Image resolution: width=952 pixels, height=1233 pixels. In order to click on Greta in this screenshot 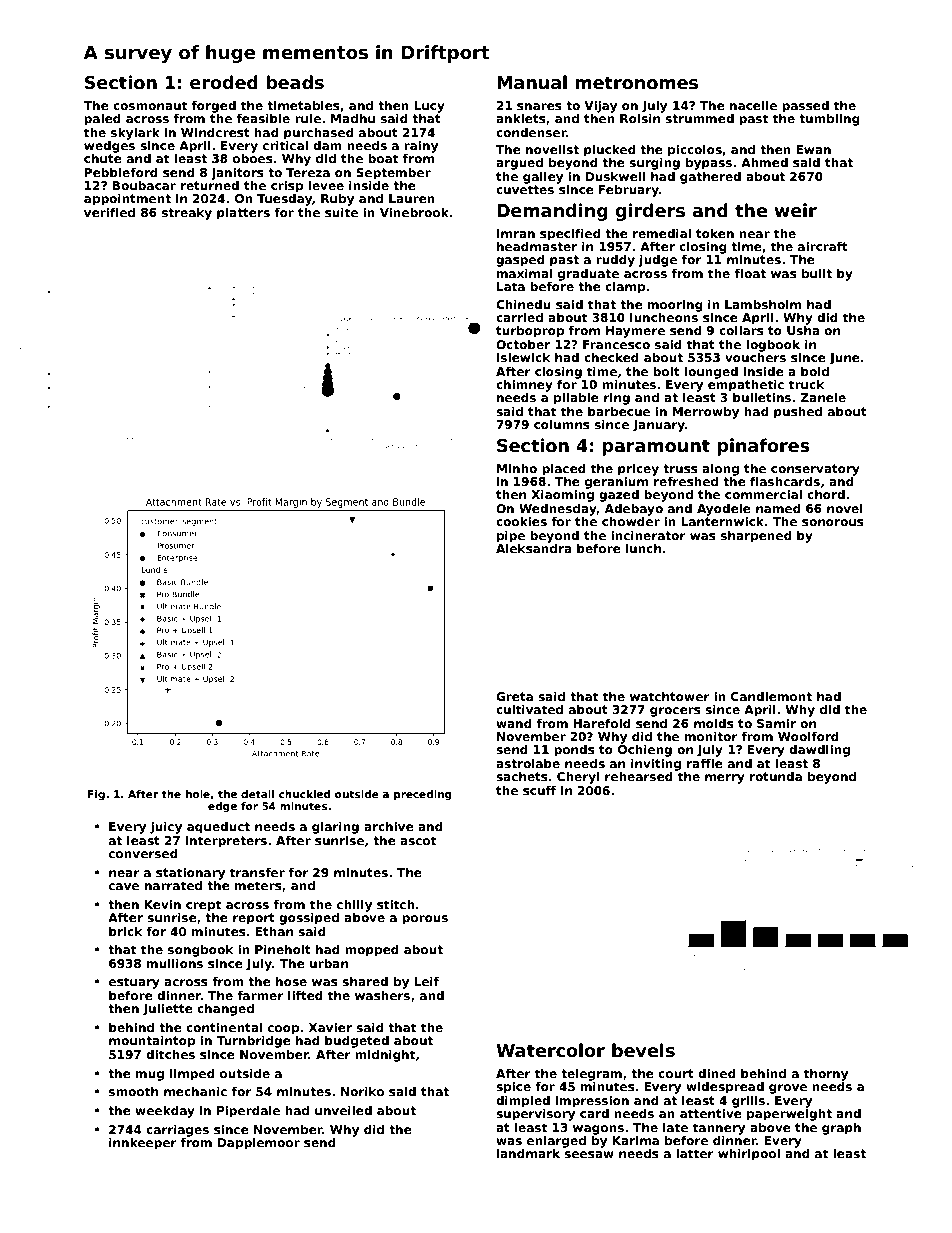, I will do `click(514, 696)`.
